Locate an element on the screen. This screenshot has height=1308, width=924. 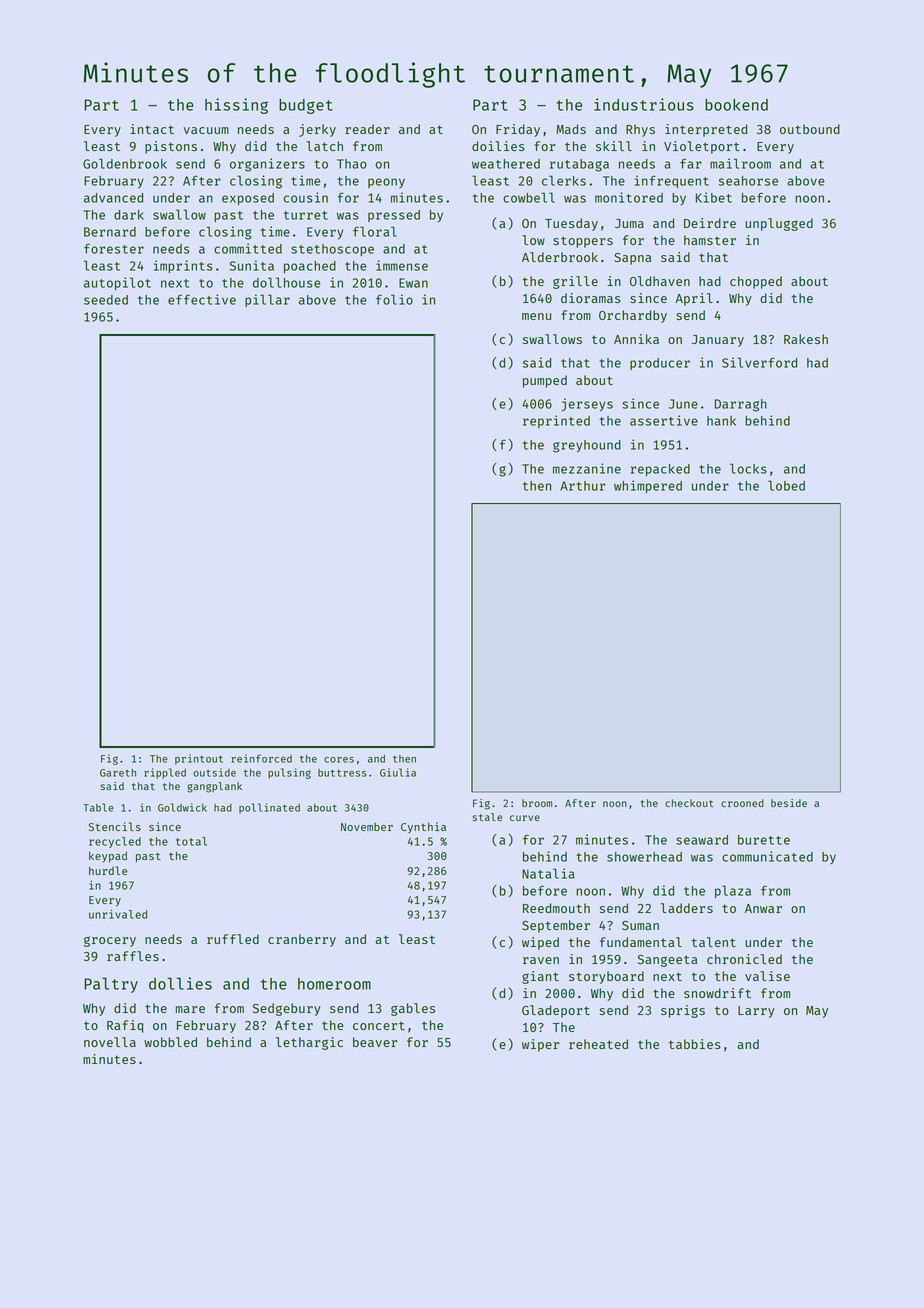
beside is located at coordinates (789, 803).
